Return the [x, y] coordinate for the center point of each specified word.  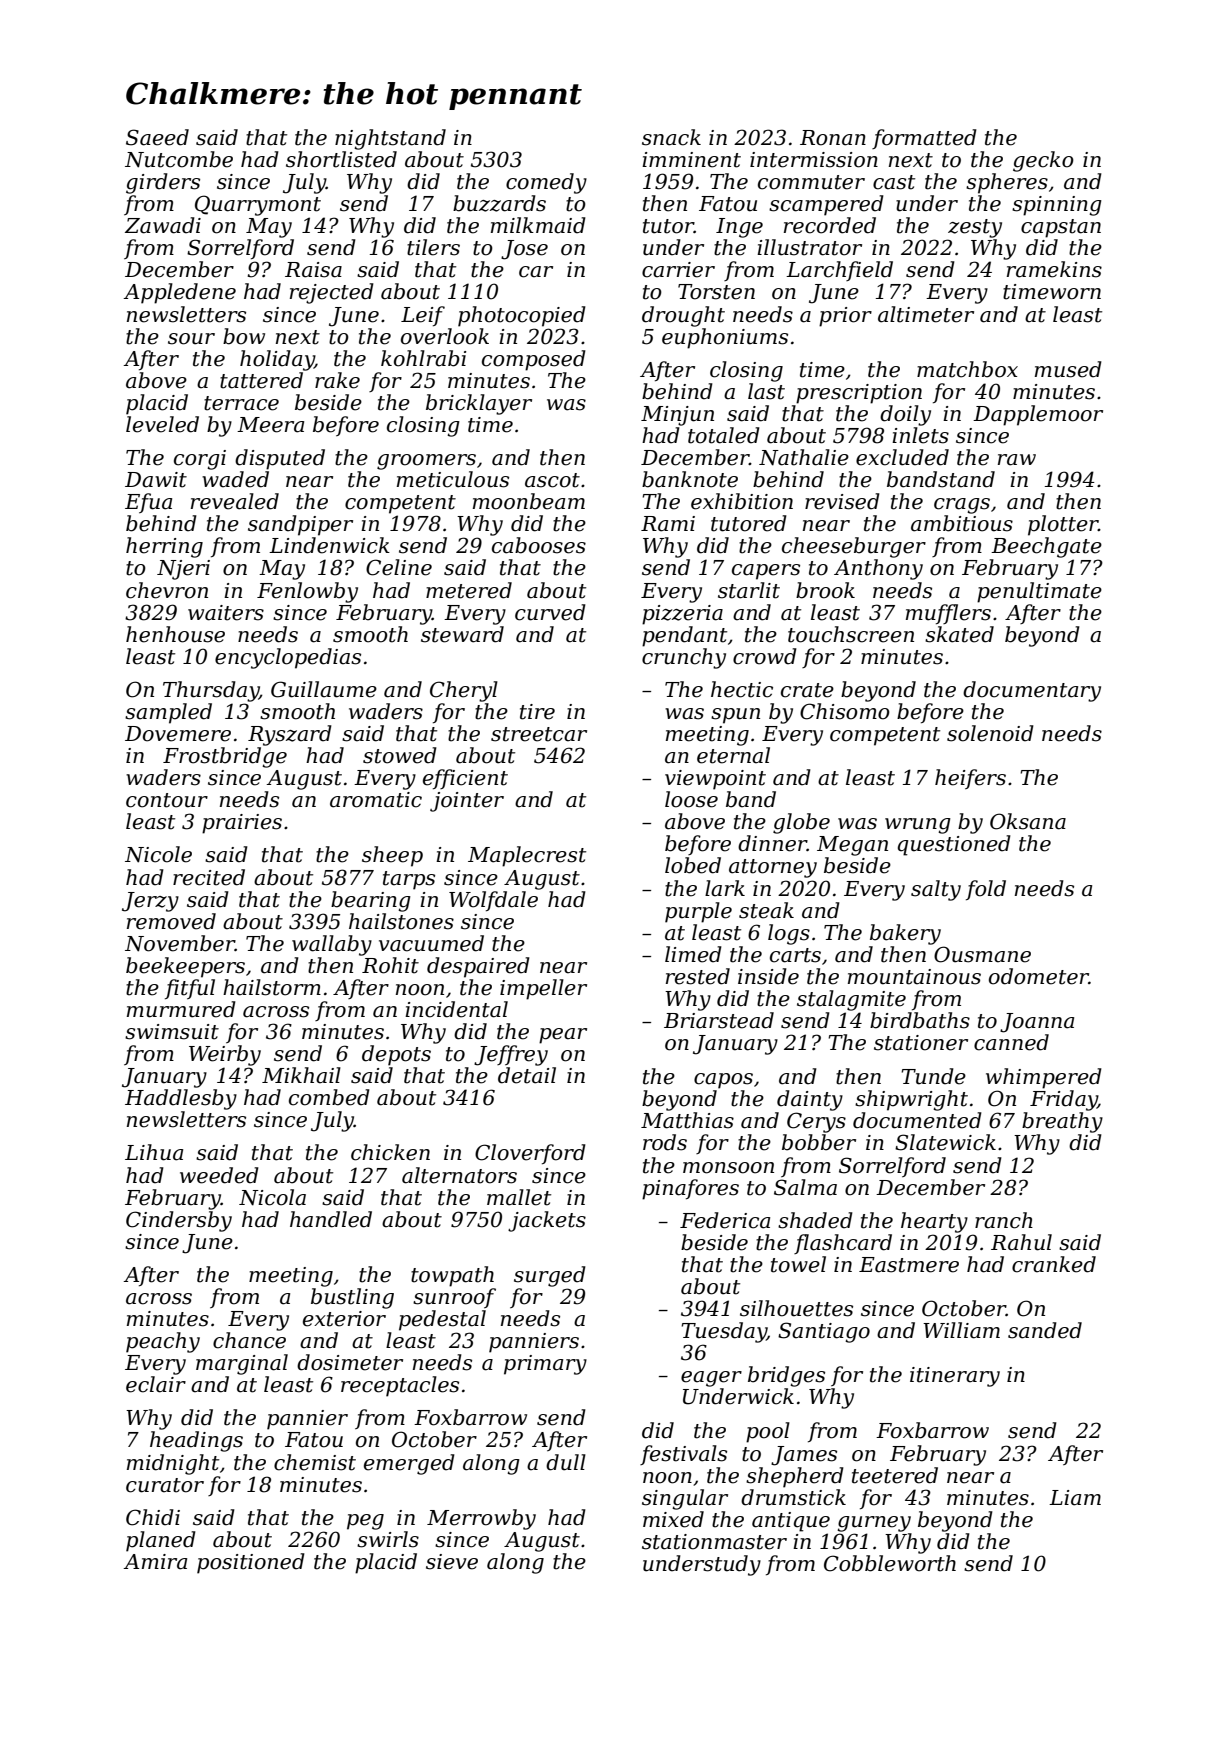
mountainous [914, 977]
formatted [924, 139]
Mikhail [301, 1075]
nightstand [390, 139]
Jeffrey [511, 1055]
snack [671, 137]
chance [249, 1340]
